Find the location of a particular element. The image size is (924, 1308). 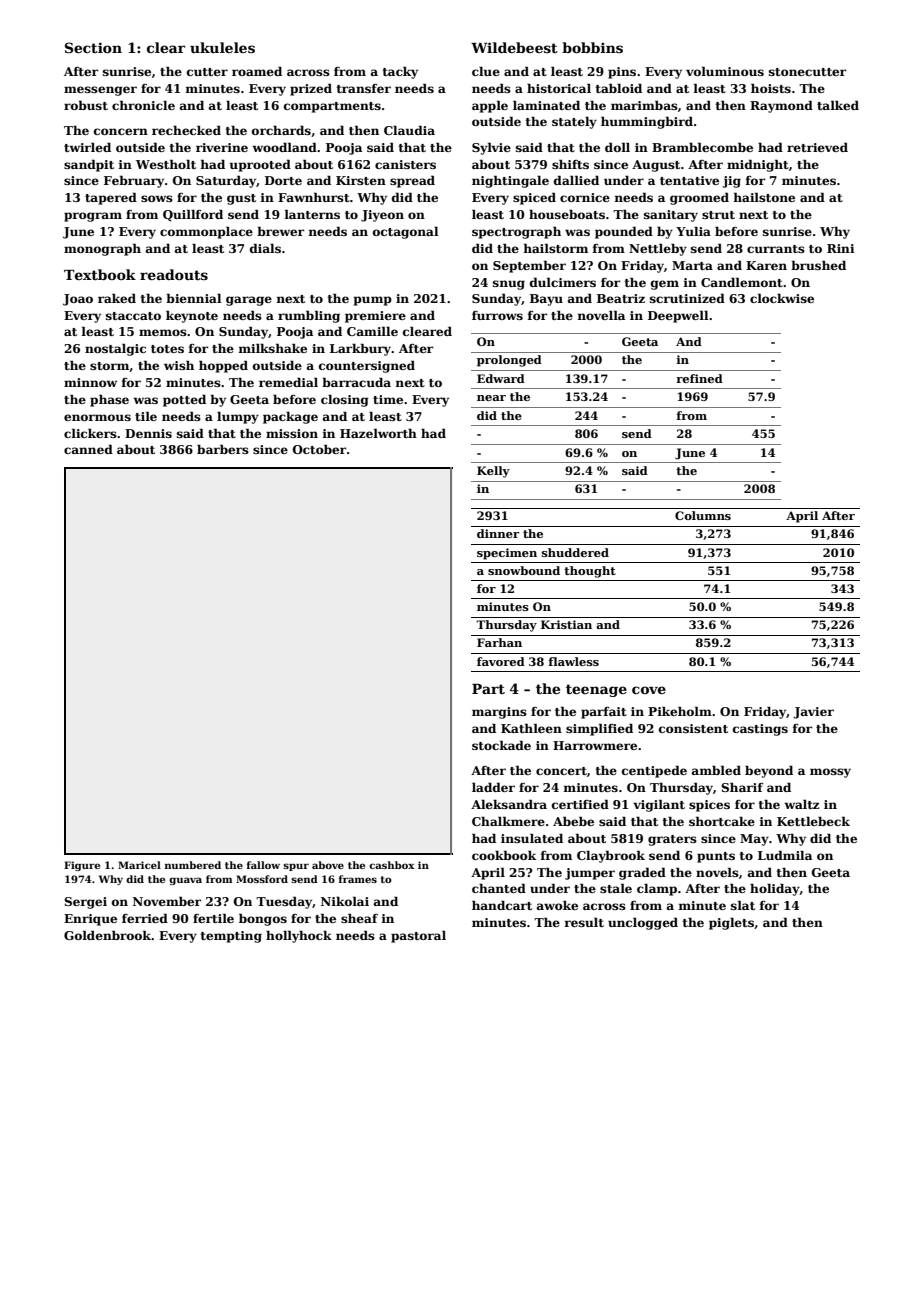

Goldenbrook is located at coordinates (107, 935).
